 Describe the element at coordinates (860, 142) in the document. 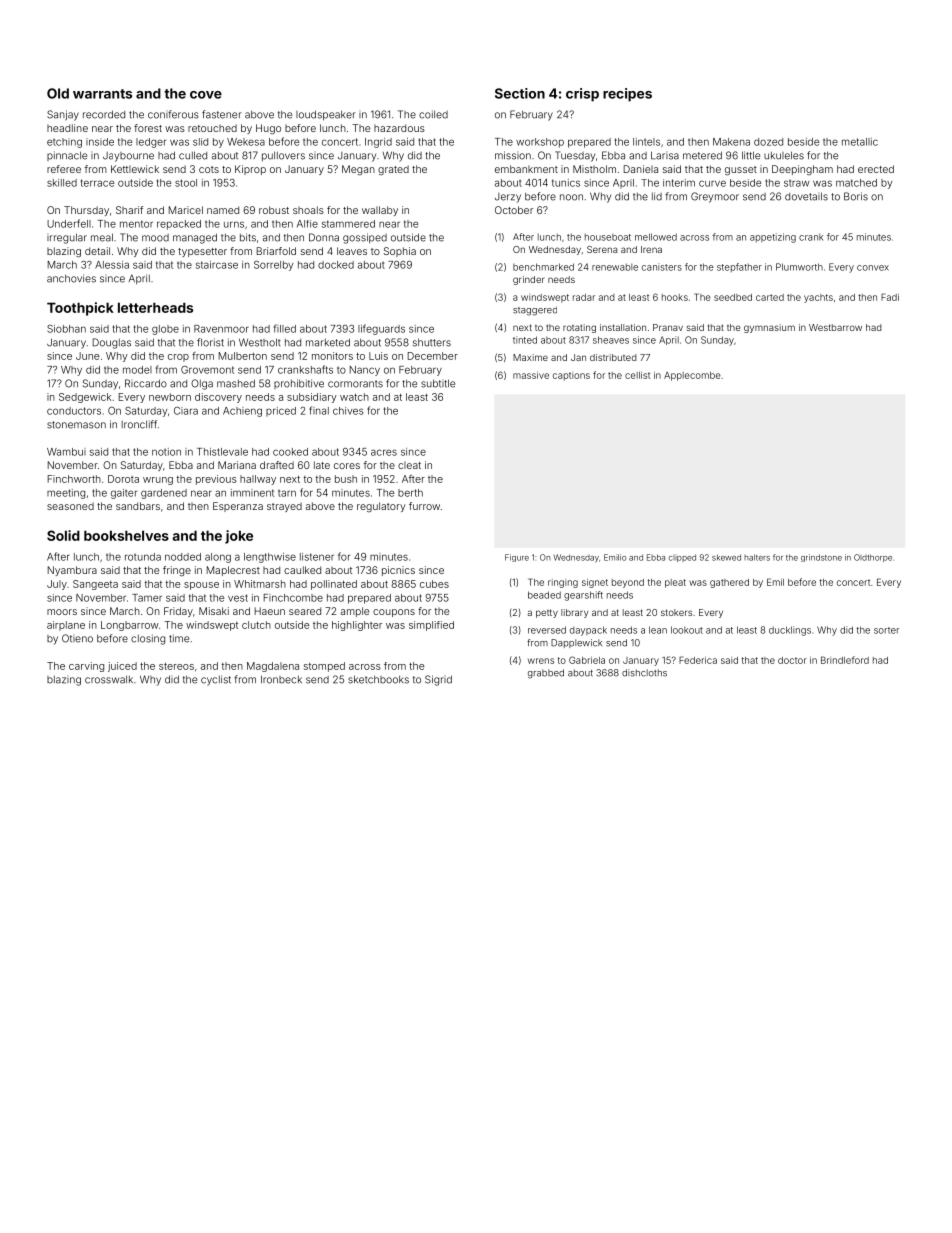

I see `metallic` at that location.
